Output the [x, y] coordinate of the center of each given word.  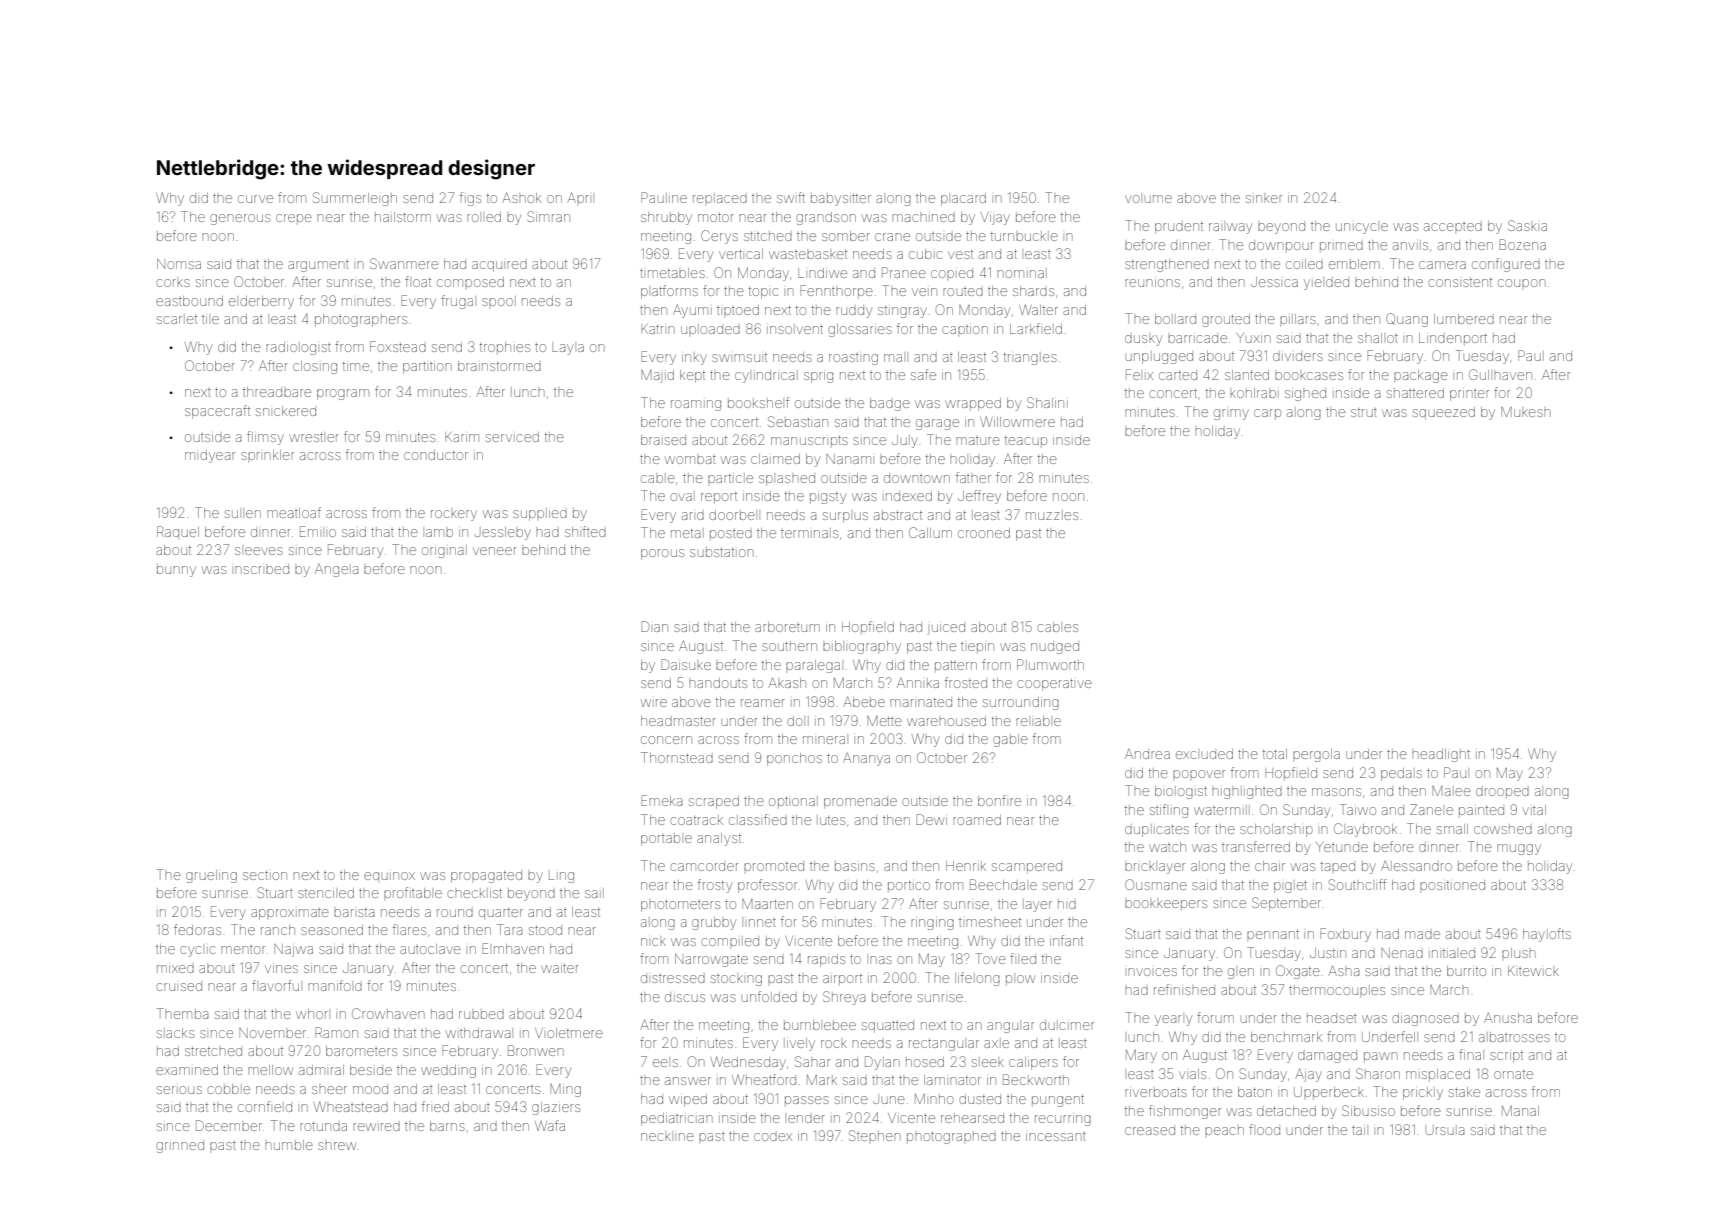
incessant [1056, 1137]
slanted [1247, 375]
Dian [654, 626]
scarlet [177, 319]
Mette [884, 721]
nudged [1055, 648]
